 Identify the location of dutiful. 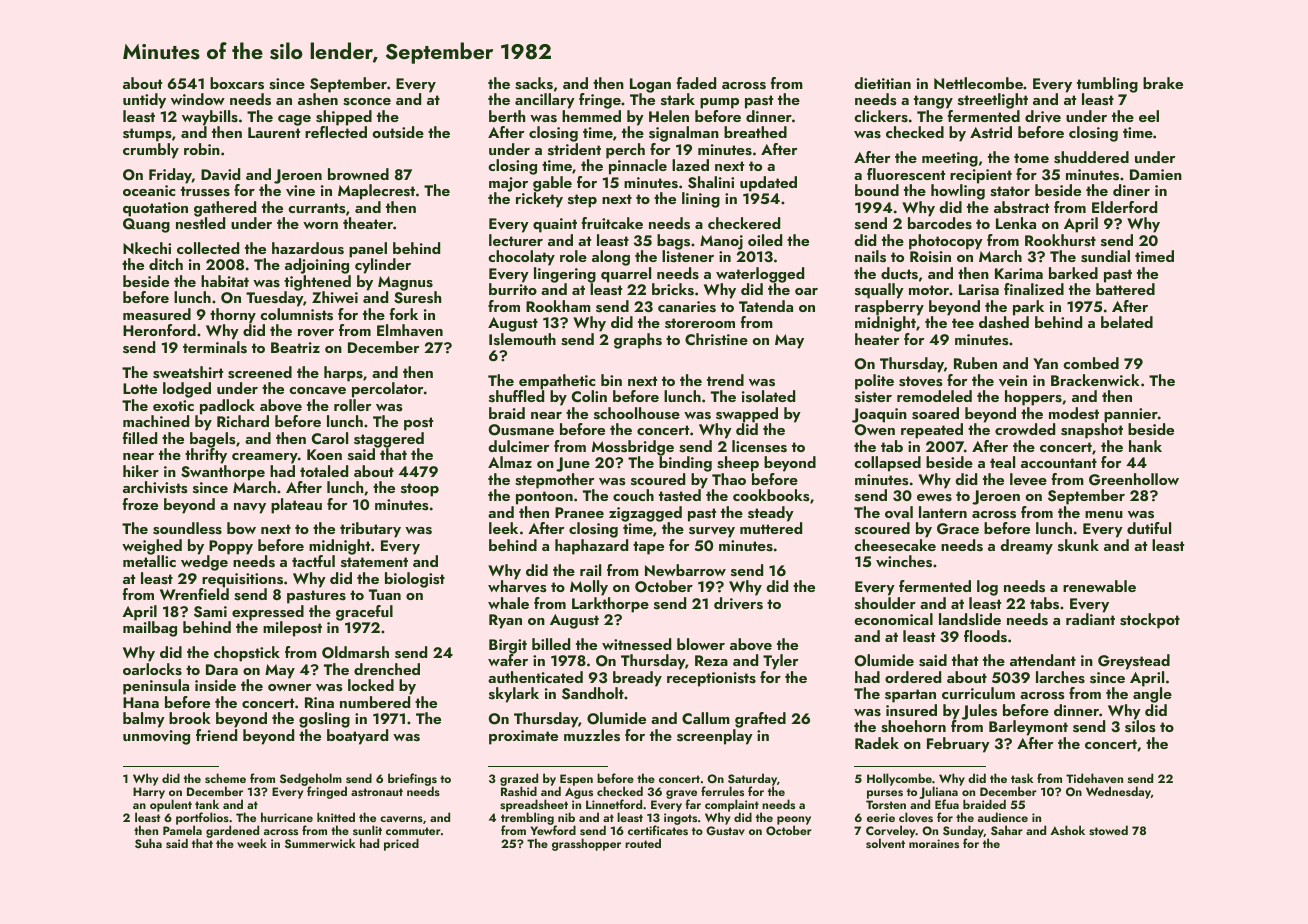
(1149, 528).
